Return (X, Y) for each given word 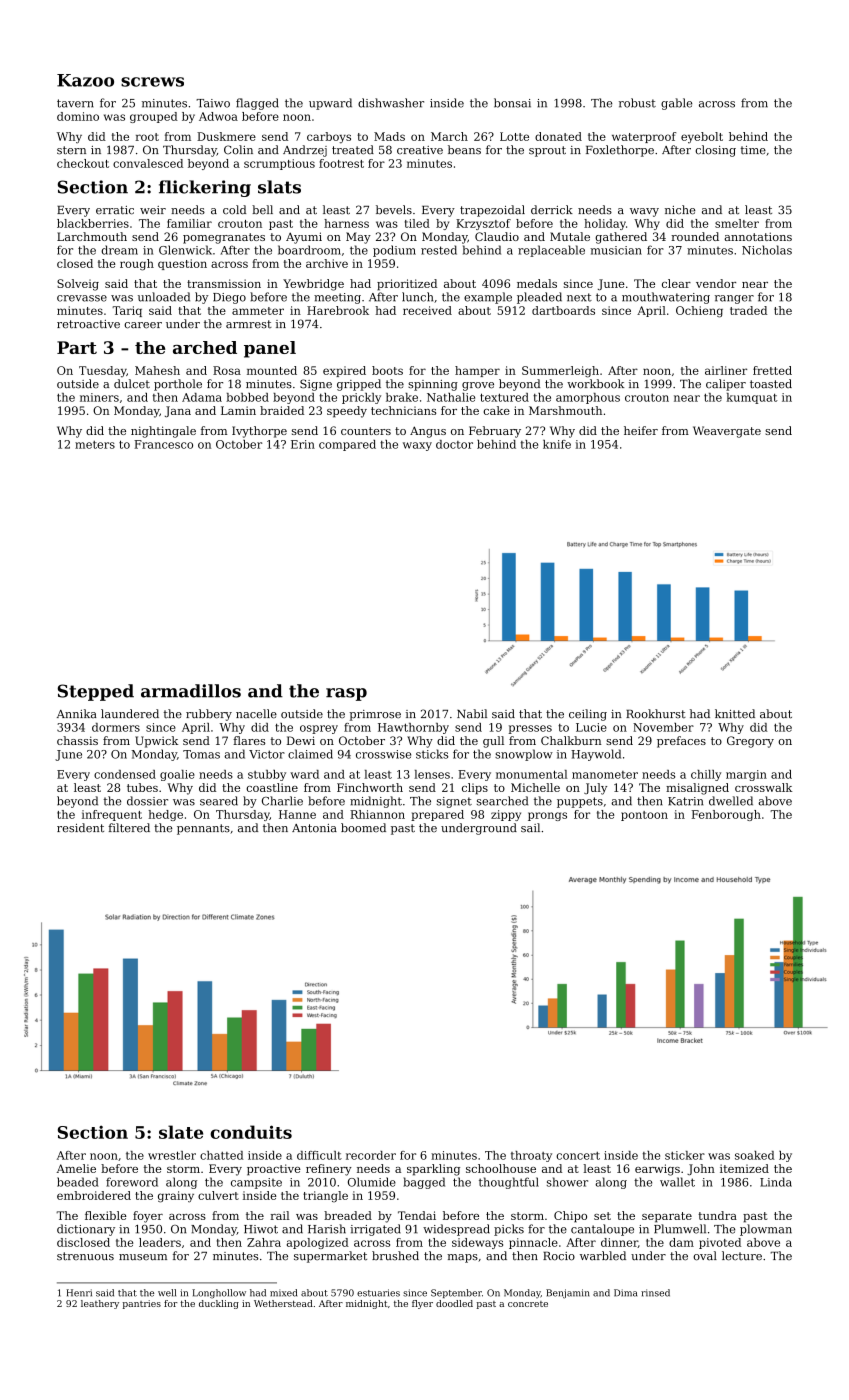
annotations (758, 236)
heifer (641, 430)
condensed (125, 774)
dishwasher (391, 103)
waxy (417, 446)
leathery (100, 1304)
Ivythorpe (259, 432)
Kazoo (85, 80)
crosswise (383, 754)
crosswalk (763, 787)
